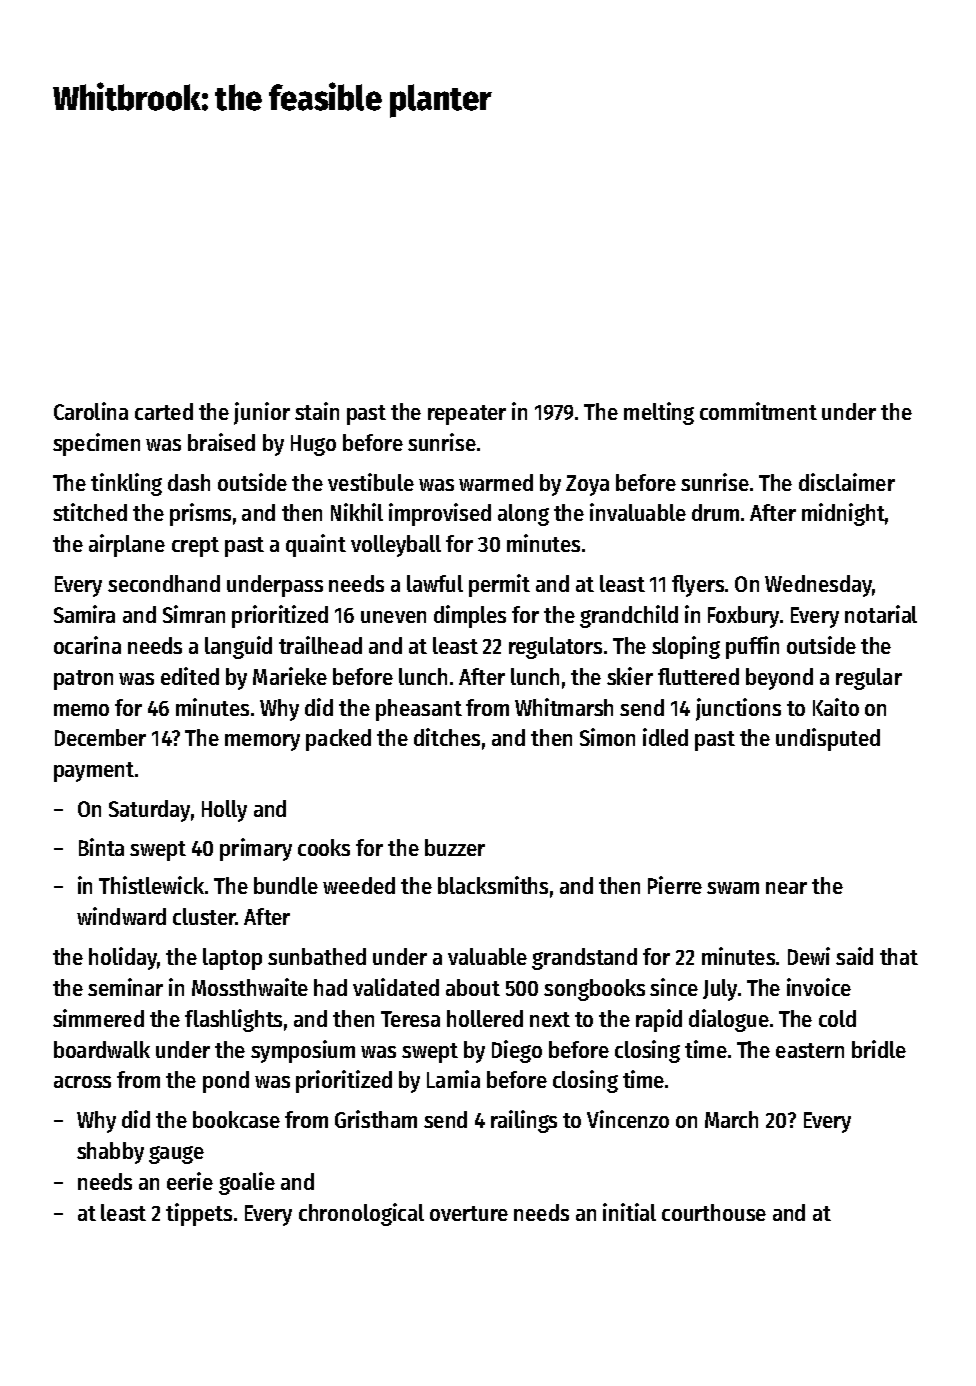  I want to click on permit, so click(499, 585).
